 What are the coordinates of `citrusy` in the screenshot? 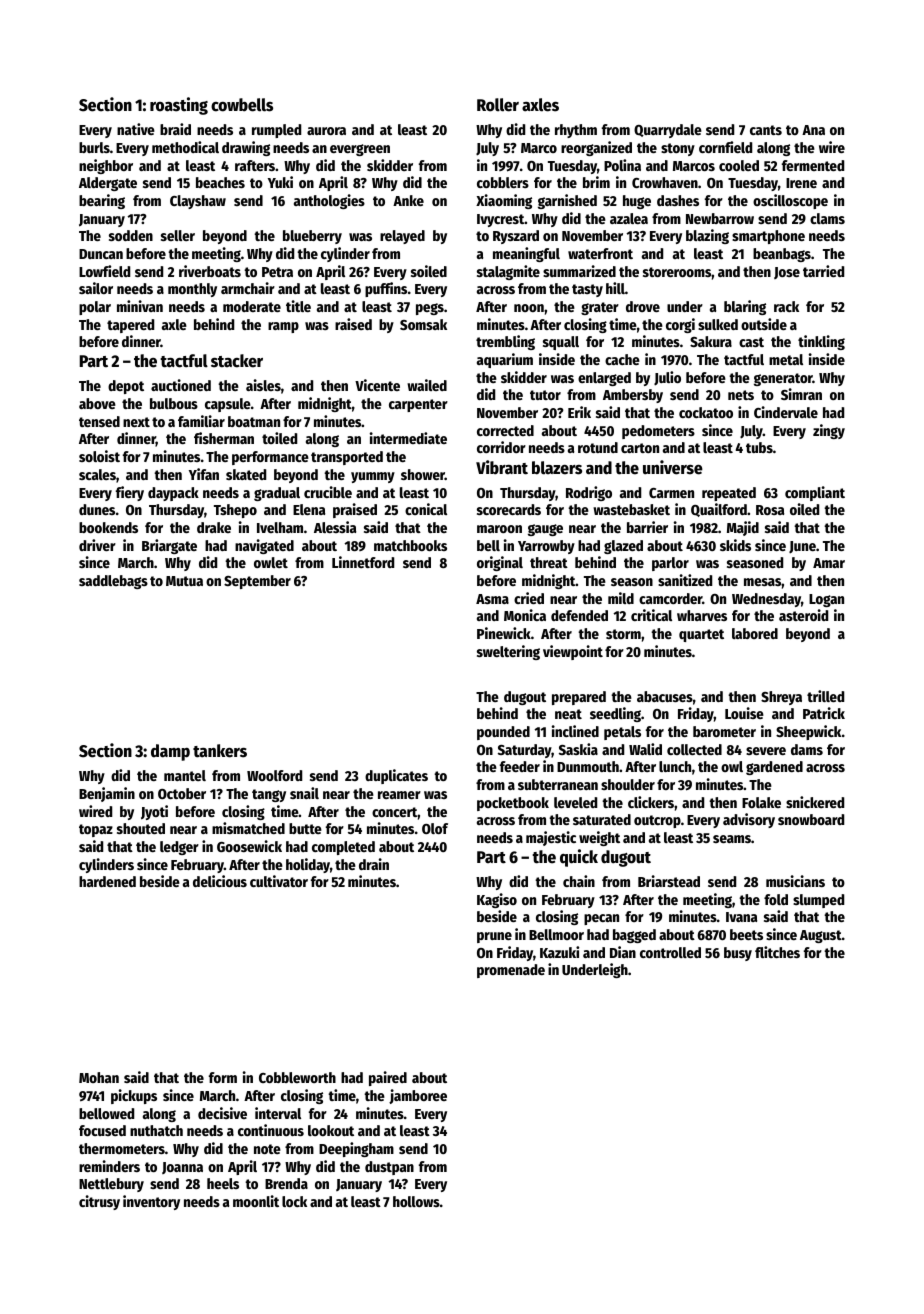 It's located at (99, 1202).
